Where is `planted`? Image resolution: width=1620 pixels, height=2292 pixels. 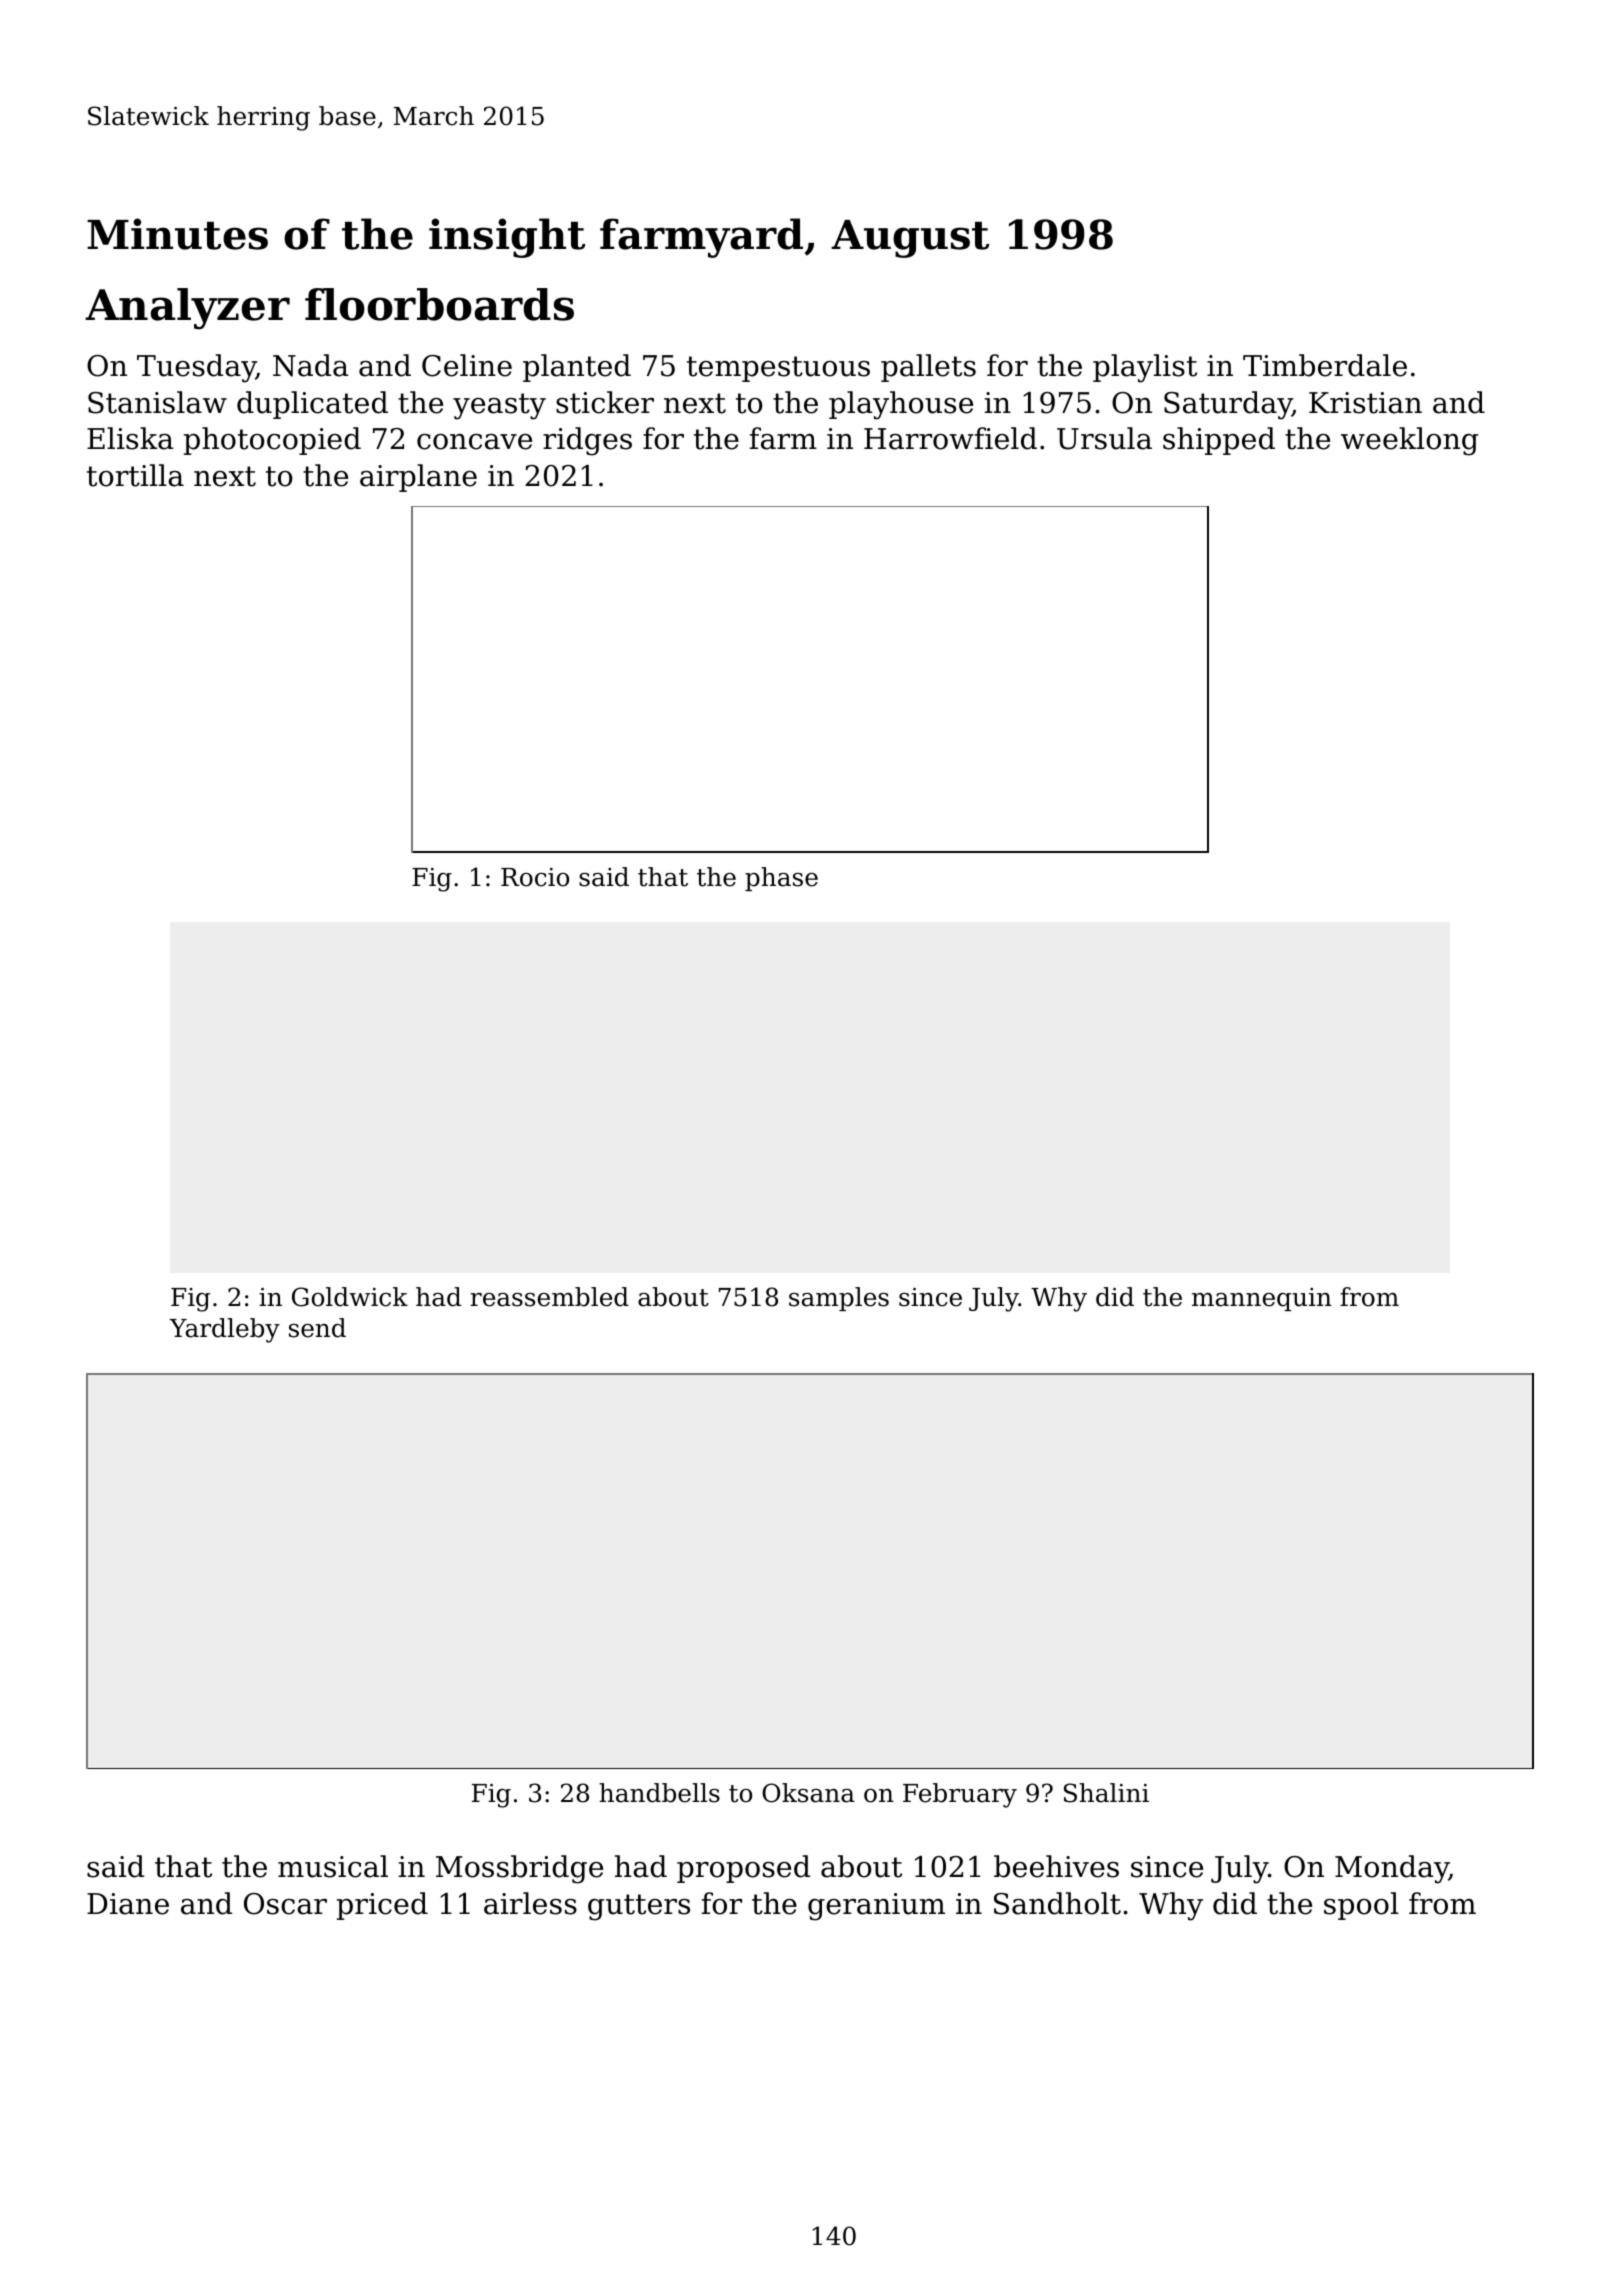
planted is located at coordinates (577, 368).
